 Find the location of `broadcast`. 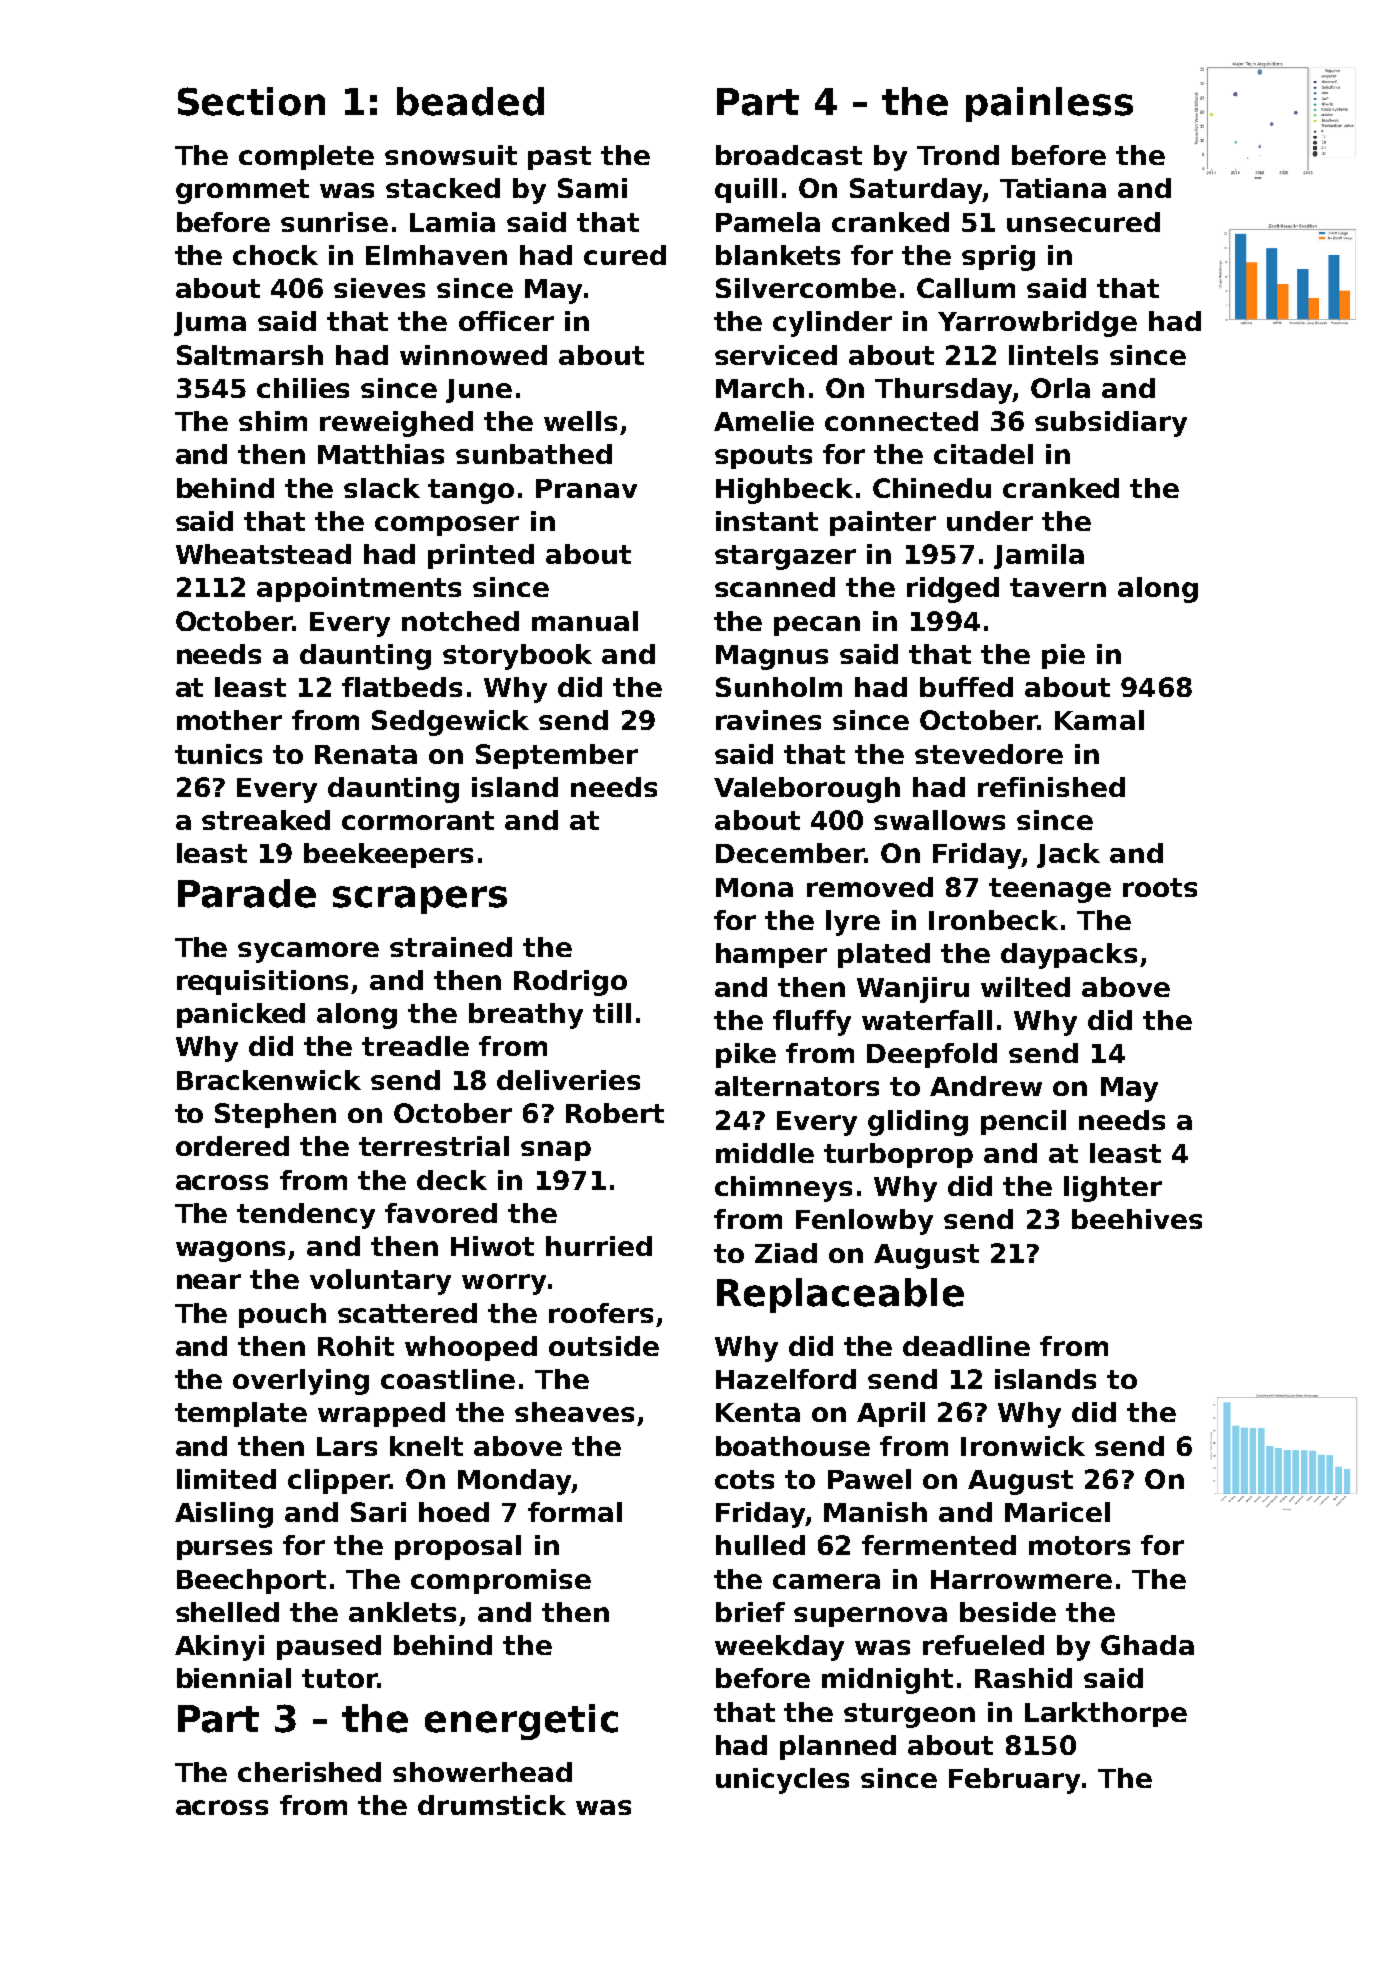

broadcast is located at coordinates (789, 155).
